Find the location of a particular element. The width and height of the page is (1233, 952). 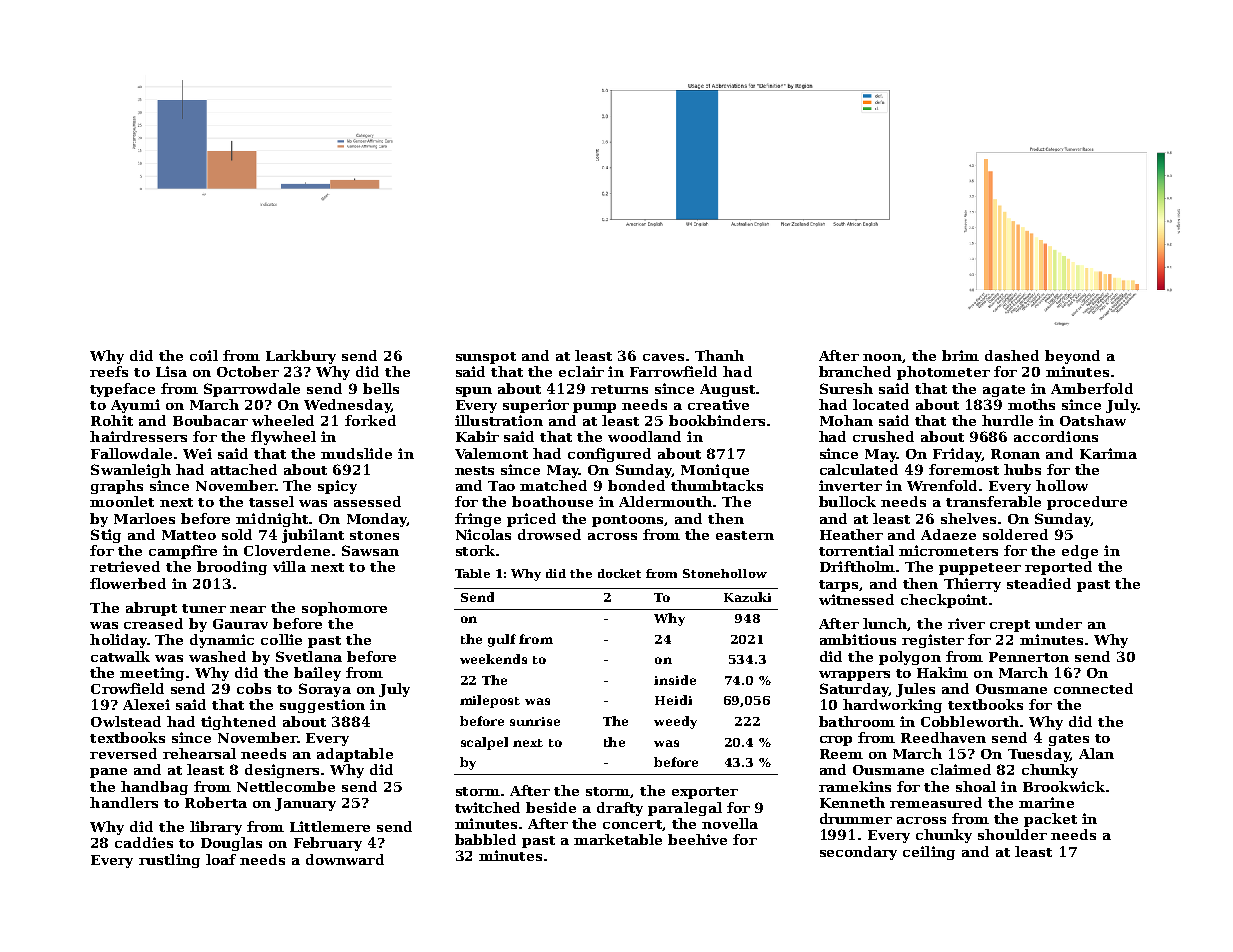

reefs is located at coordinates (109, 371).
